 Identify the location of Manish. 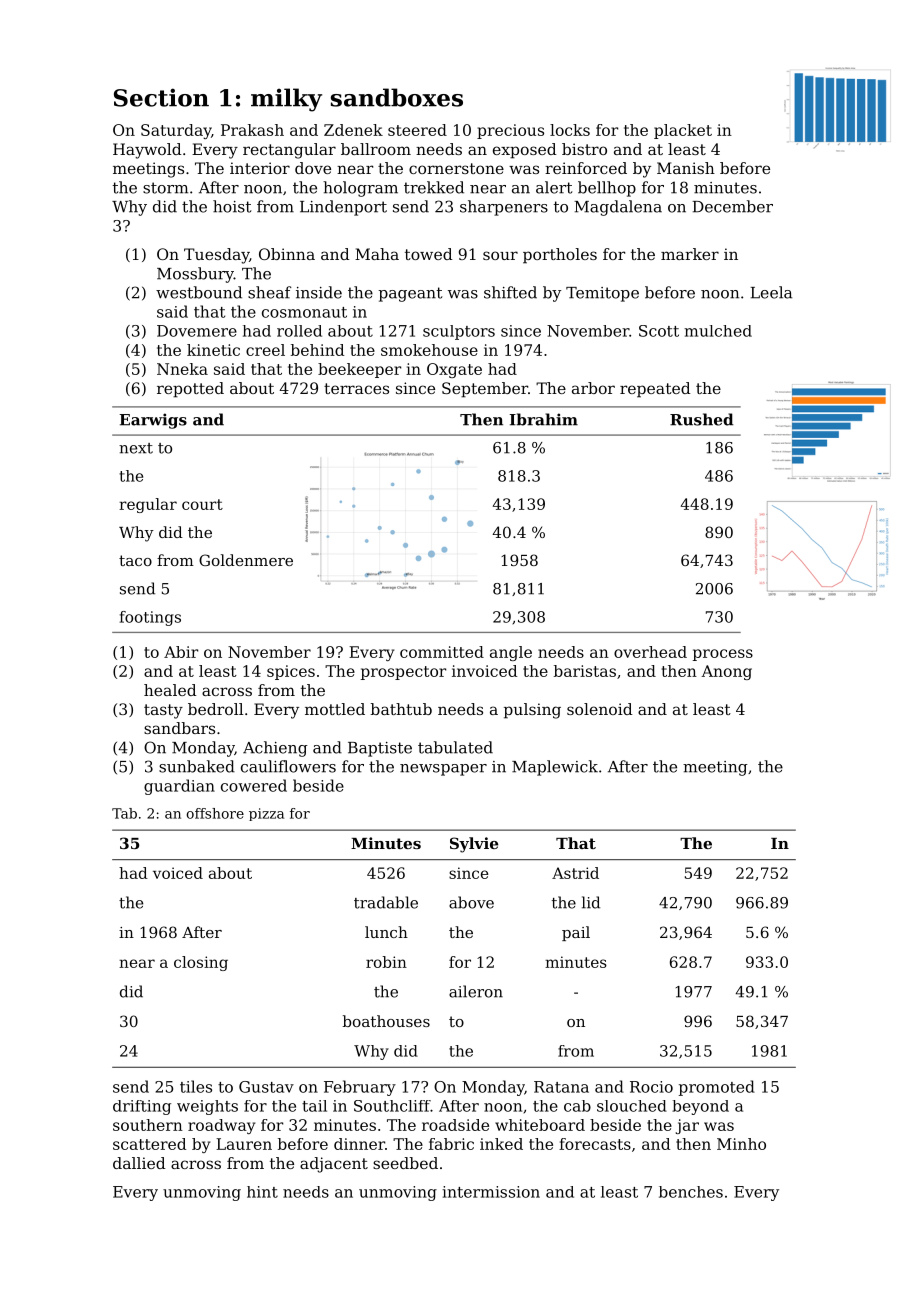
(686, 168).
